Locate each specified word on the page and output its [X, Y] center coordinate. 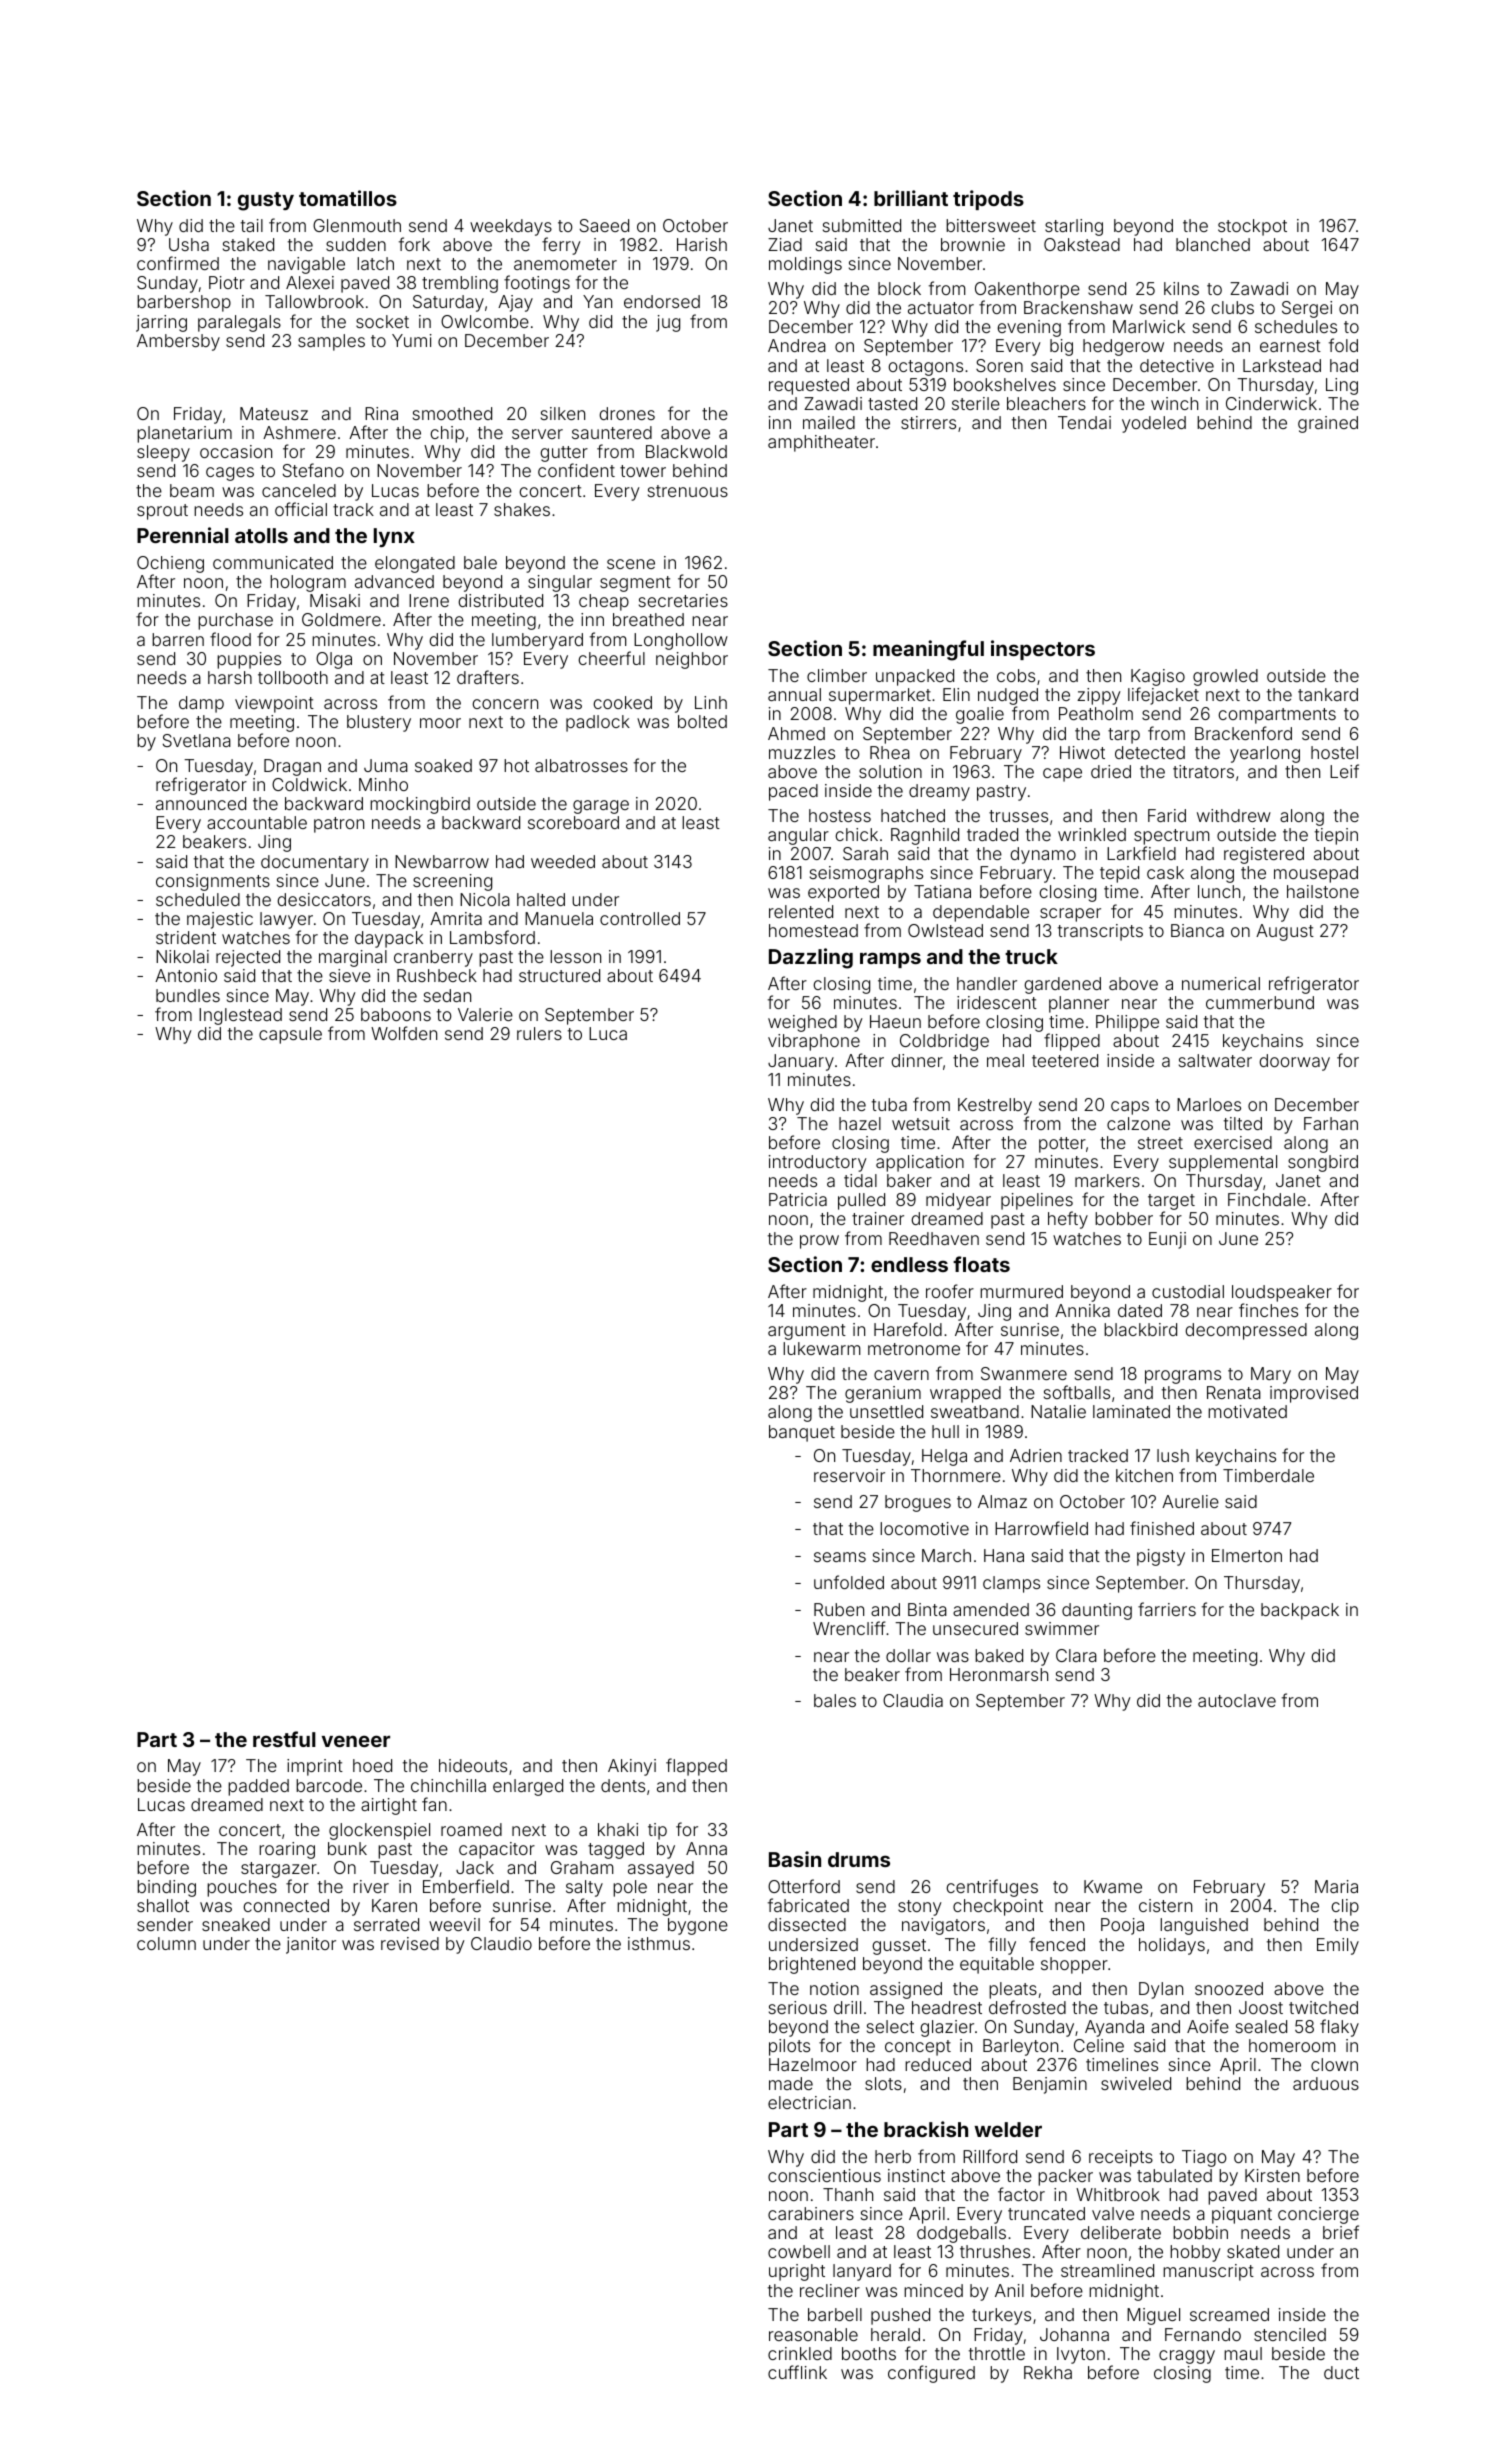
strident [186, 937]
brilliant [911, 198]
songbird [1323, 1163]
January [801, 1062]
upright [797, 2272]
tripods [988, 200]
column [166, 1943]
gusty [266, 201]
